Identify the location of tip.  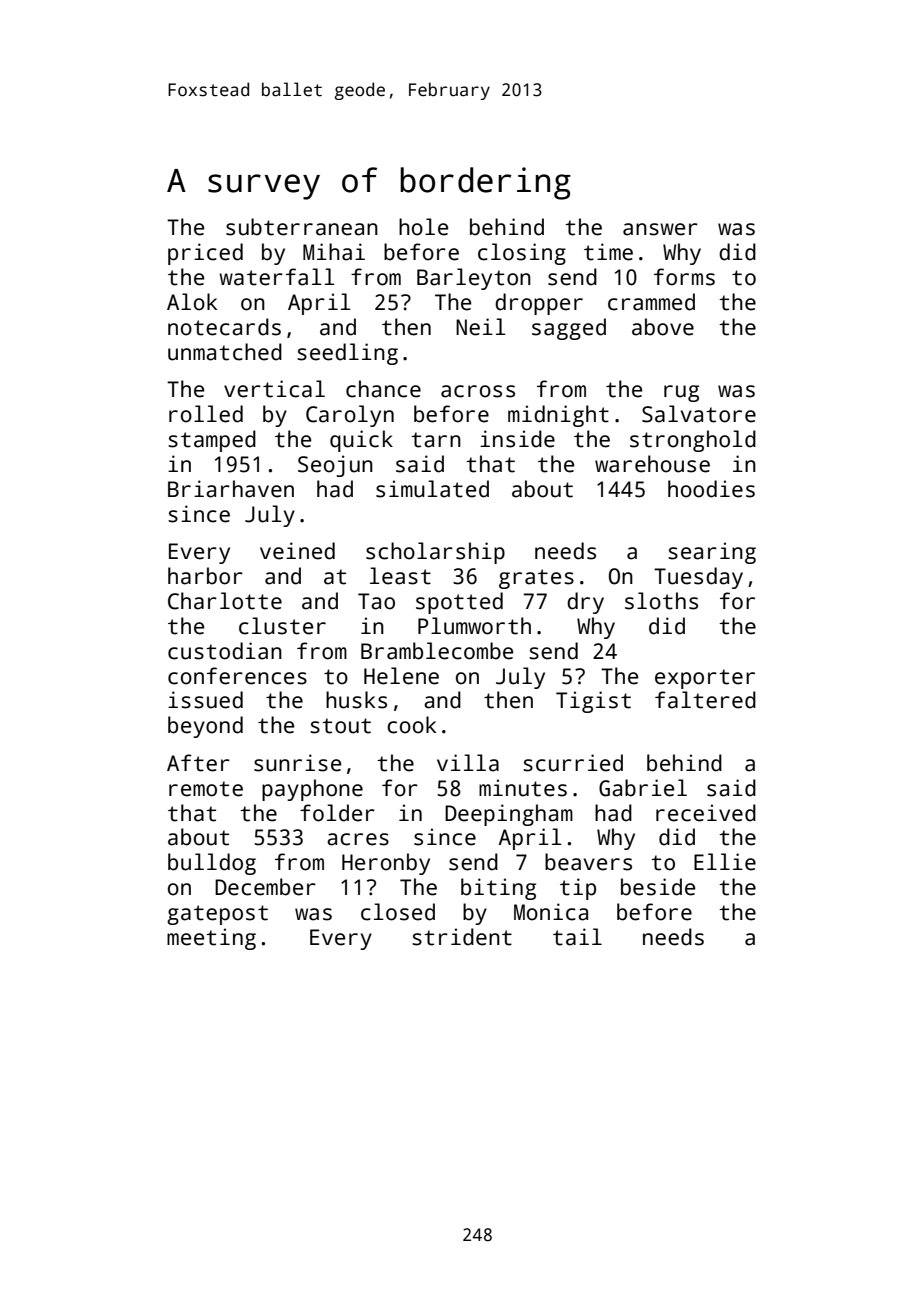
(578, 889).
